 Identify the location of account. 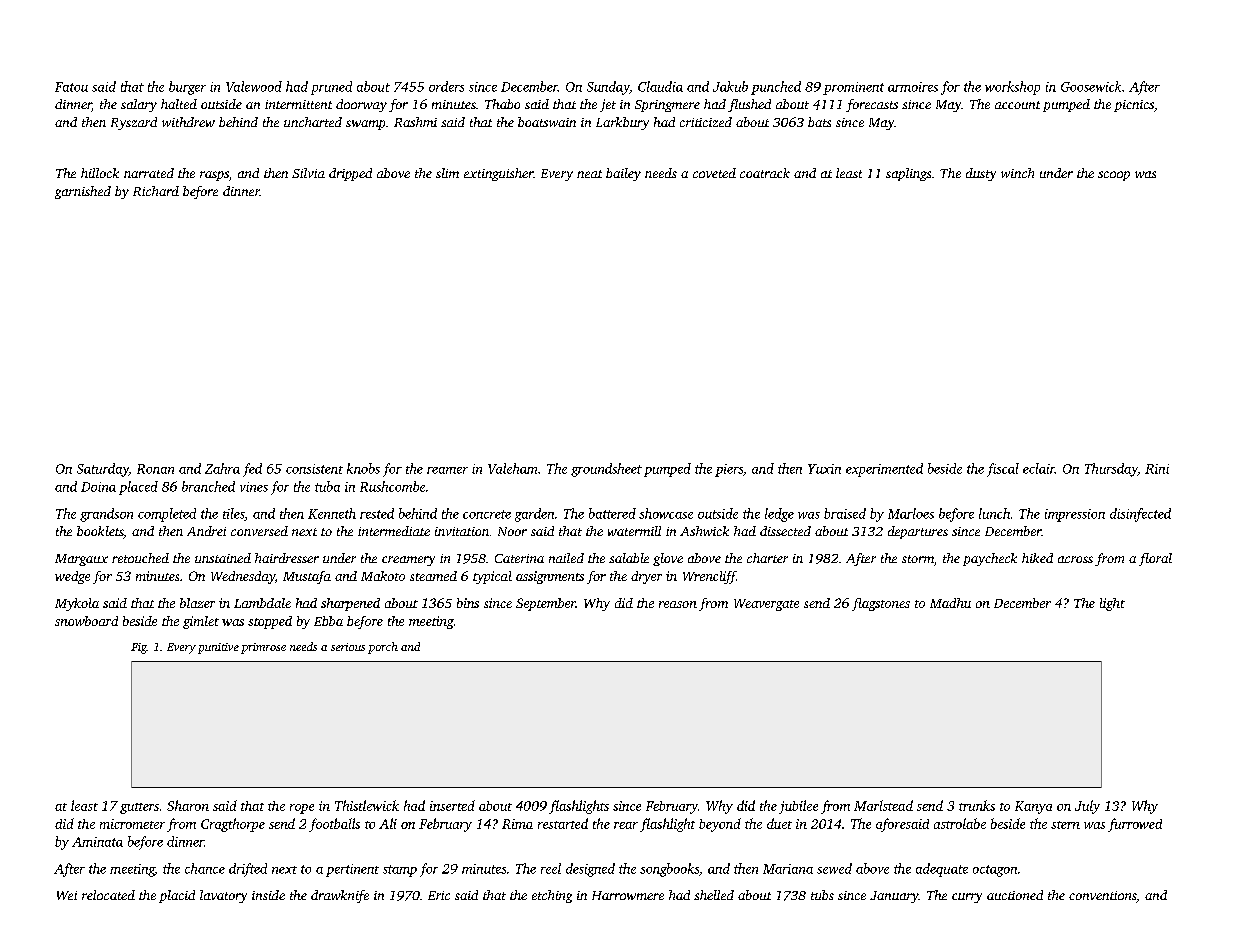
(1017, 105).
